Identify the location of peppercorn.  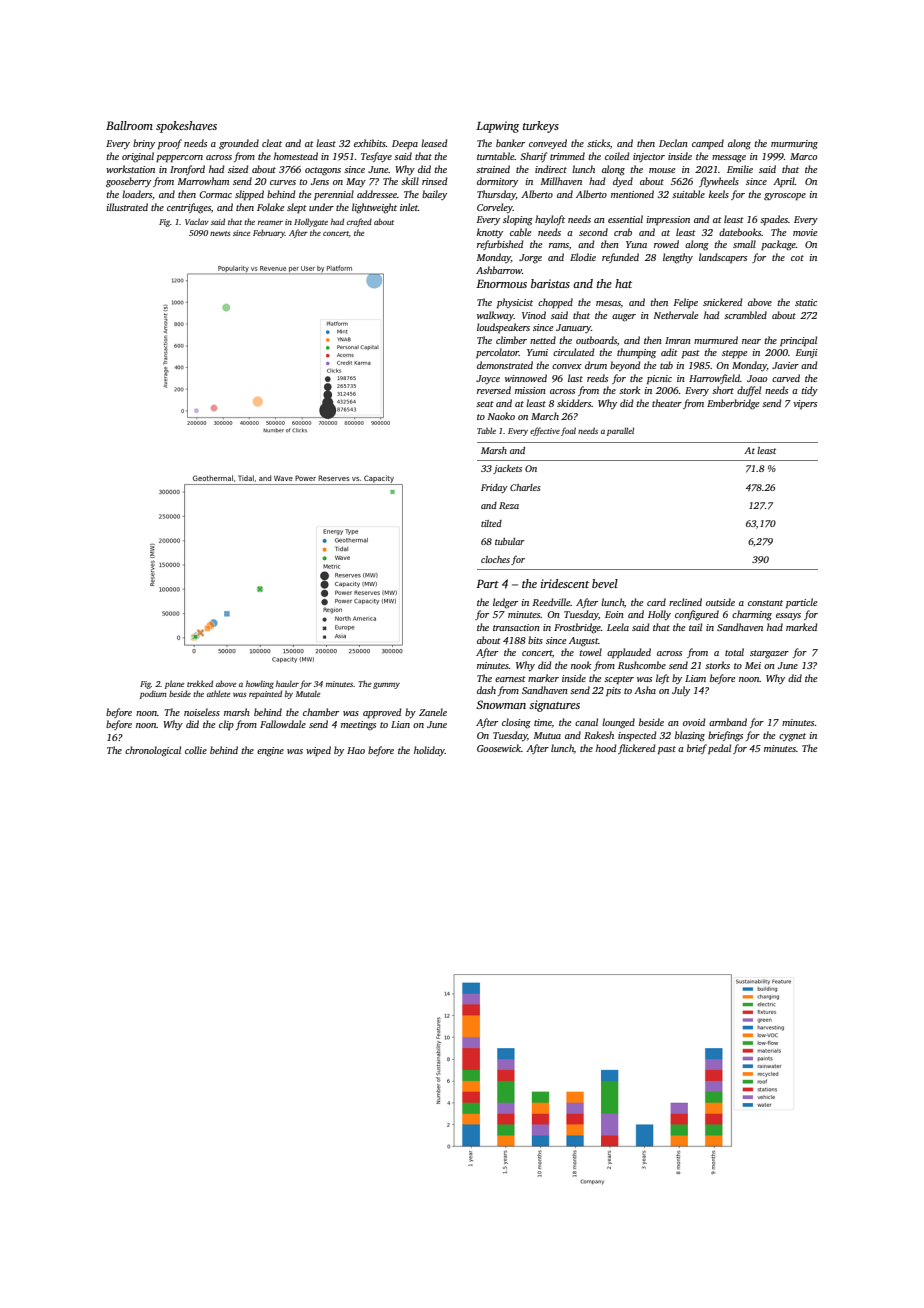
(179, 158).
